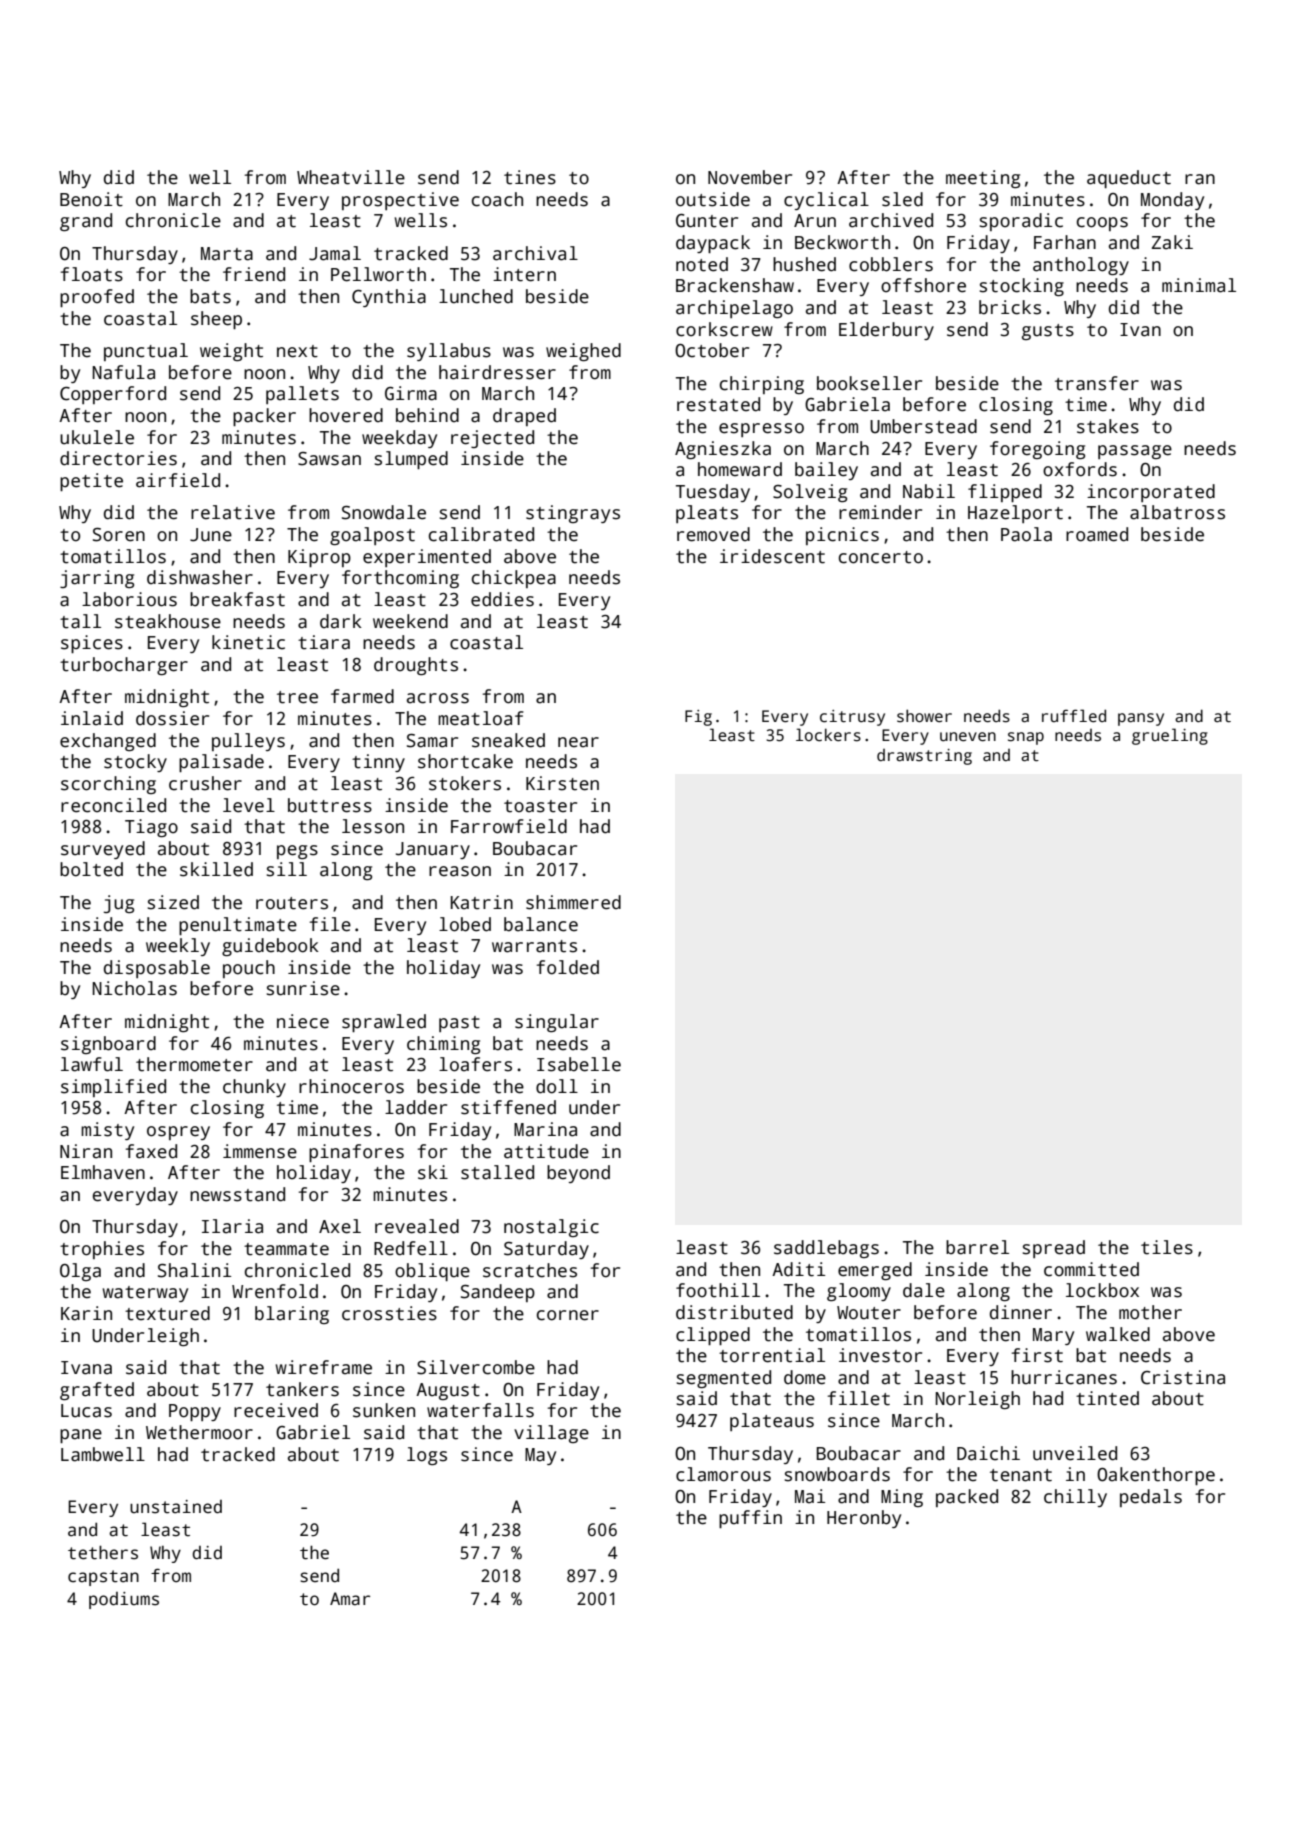 The height and width of the image is (1840, 1301). What do you see at coordinates (977, 1247) in the image?
I see `barrel` at bounding box center [977, 1247].
